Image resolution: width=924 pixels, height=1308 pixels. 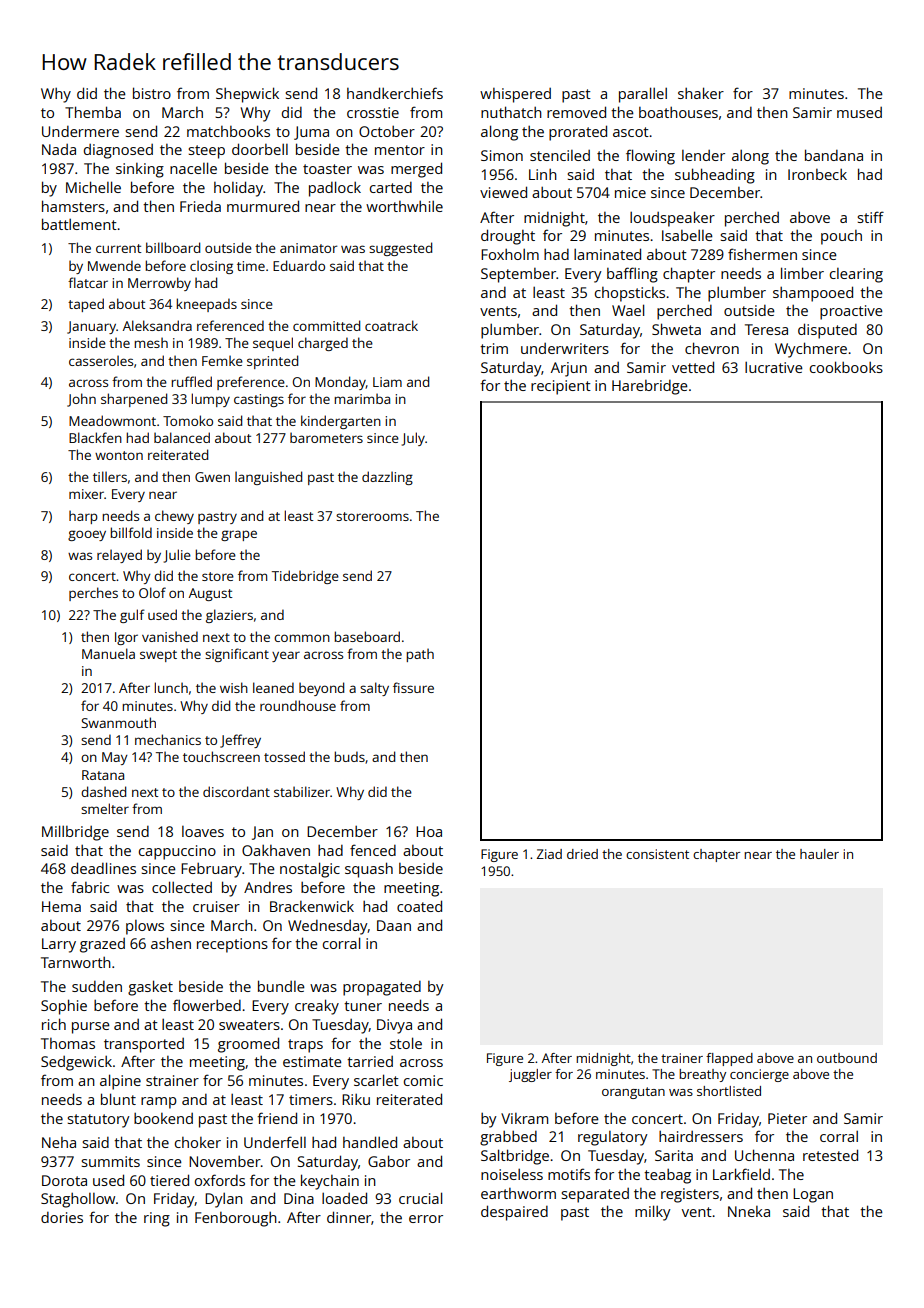 What do you see at coordinates (159, 284) in the image?
I see `Merrowby` at bounding box center [159, 284].
